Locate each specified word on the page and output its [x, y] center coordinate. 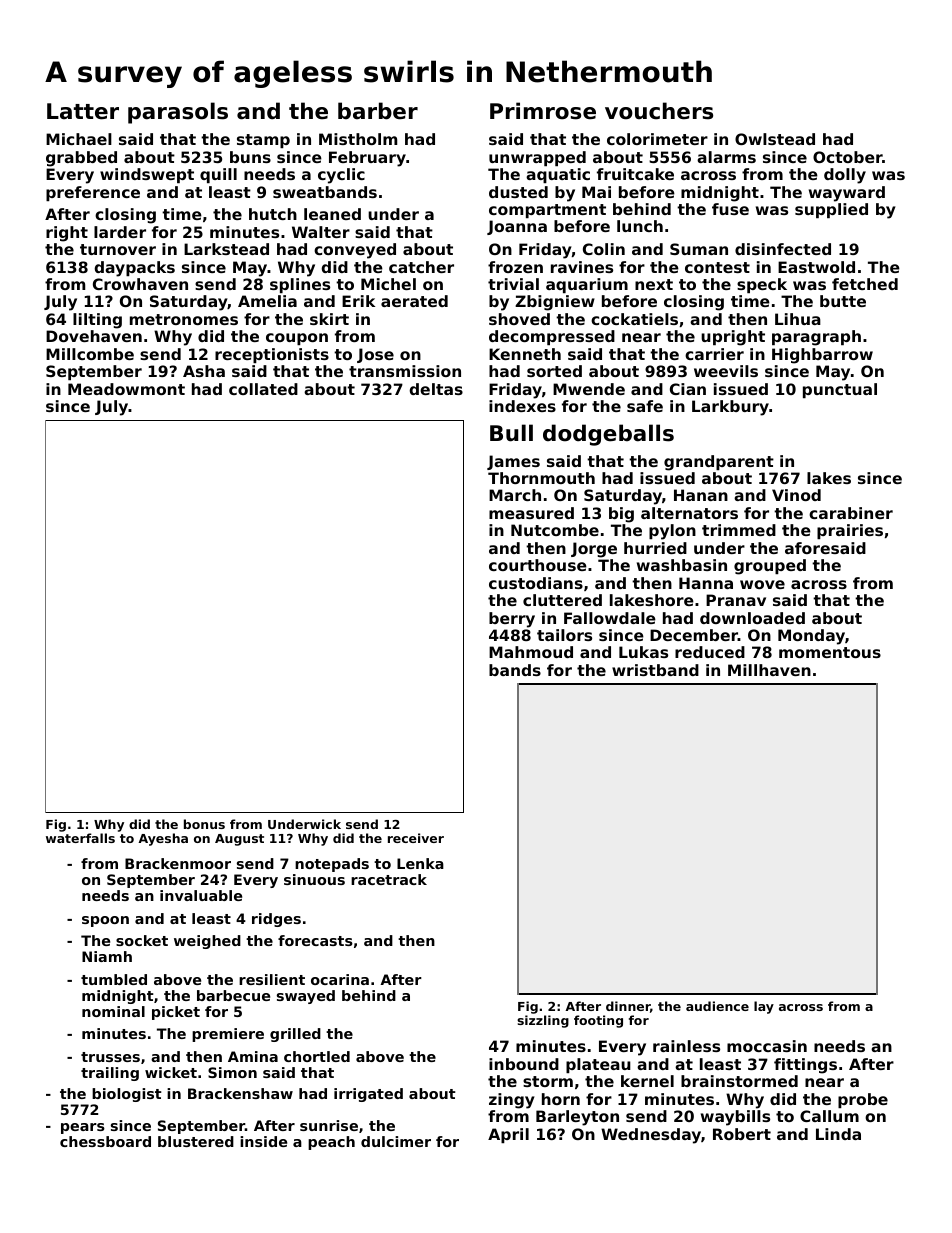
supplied [831, 210]
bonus [204, 824]
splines [300, 285]
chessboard [105, 1141]
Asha [204, 371]
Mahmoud [531, 652]
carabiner [851, 513]
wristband [655, 670]
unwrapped [537, 158]
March [515, 495]
